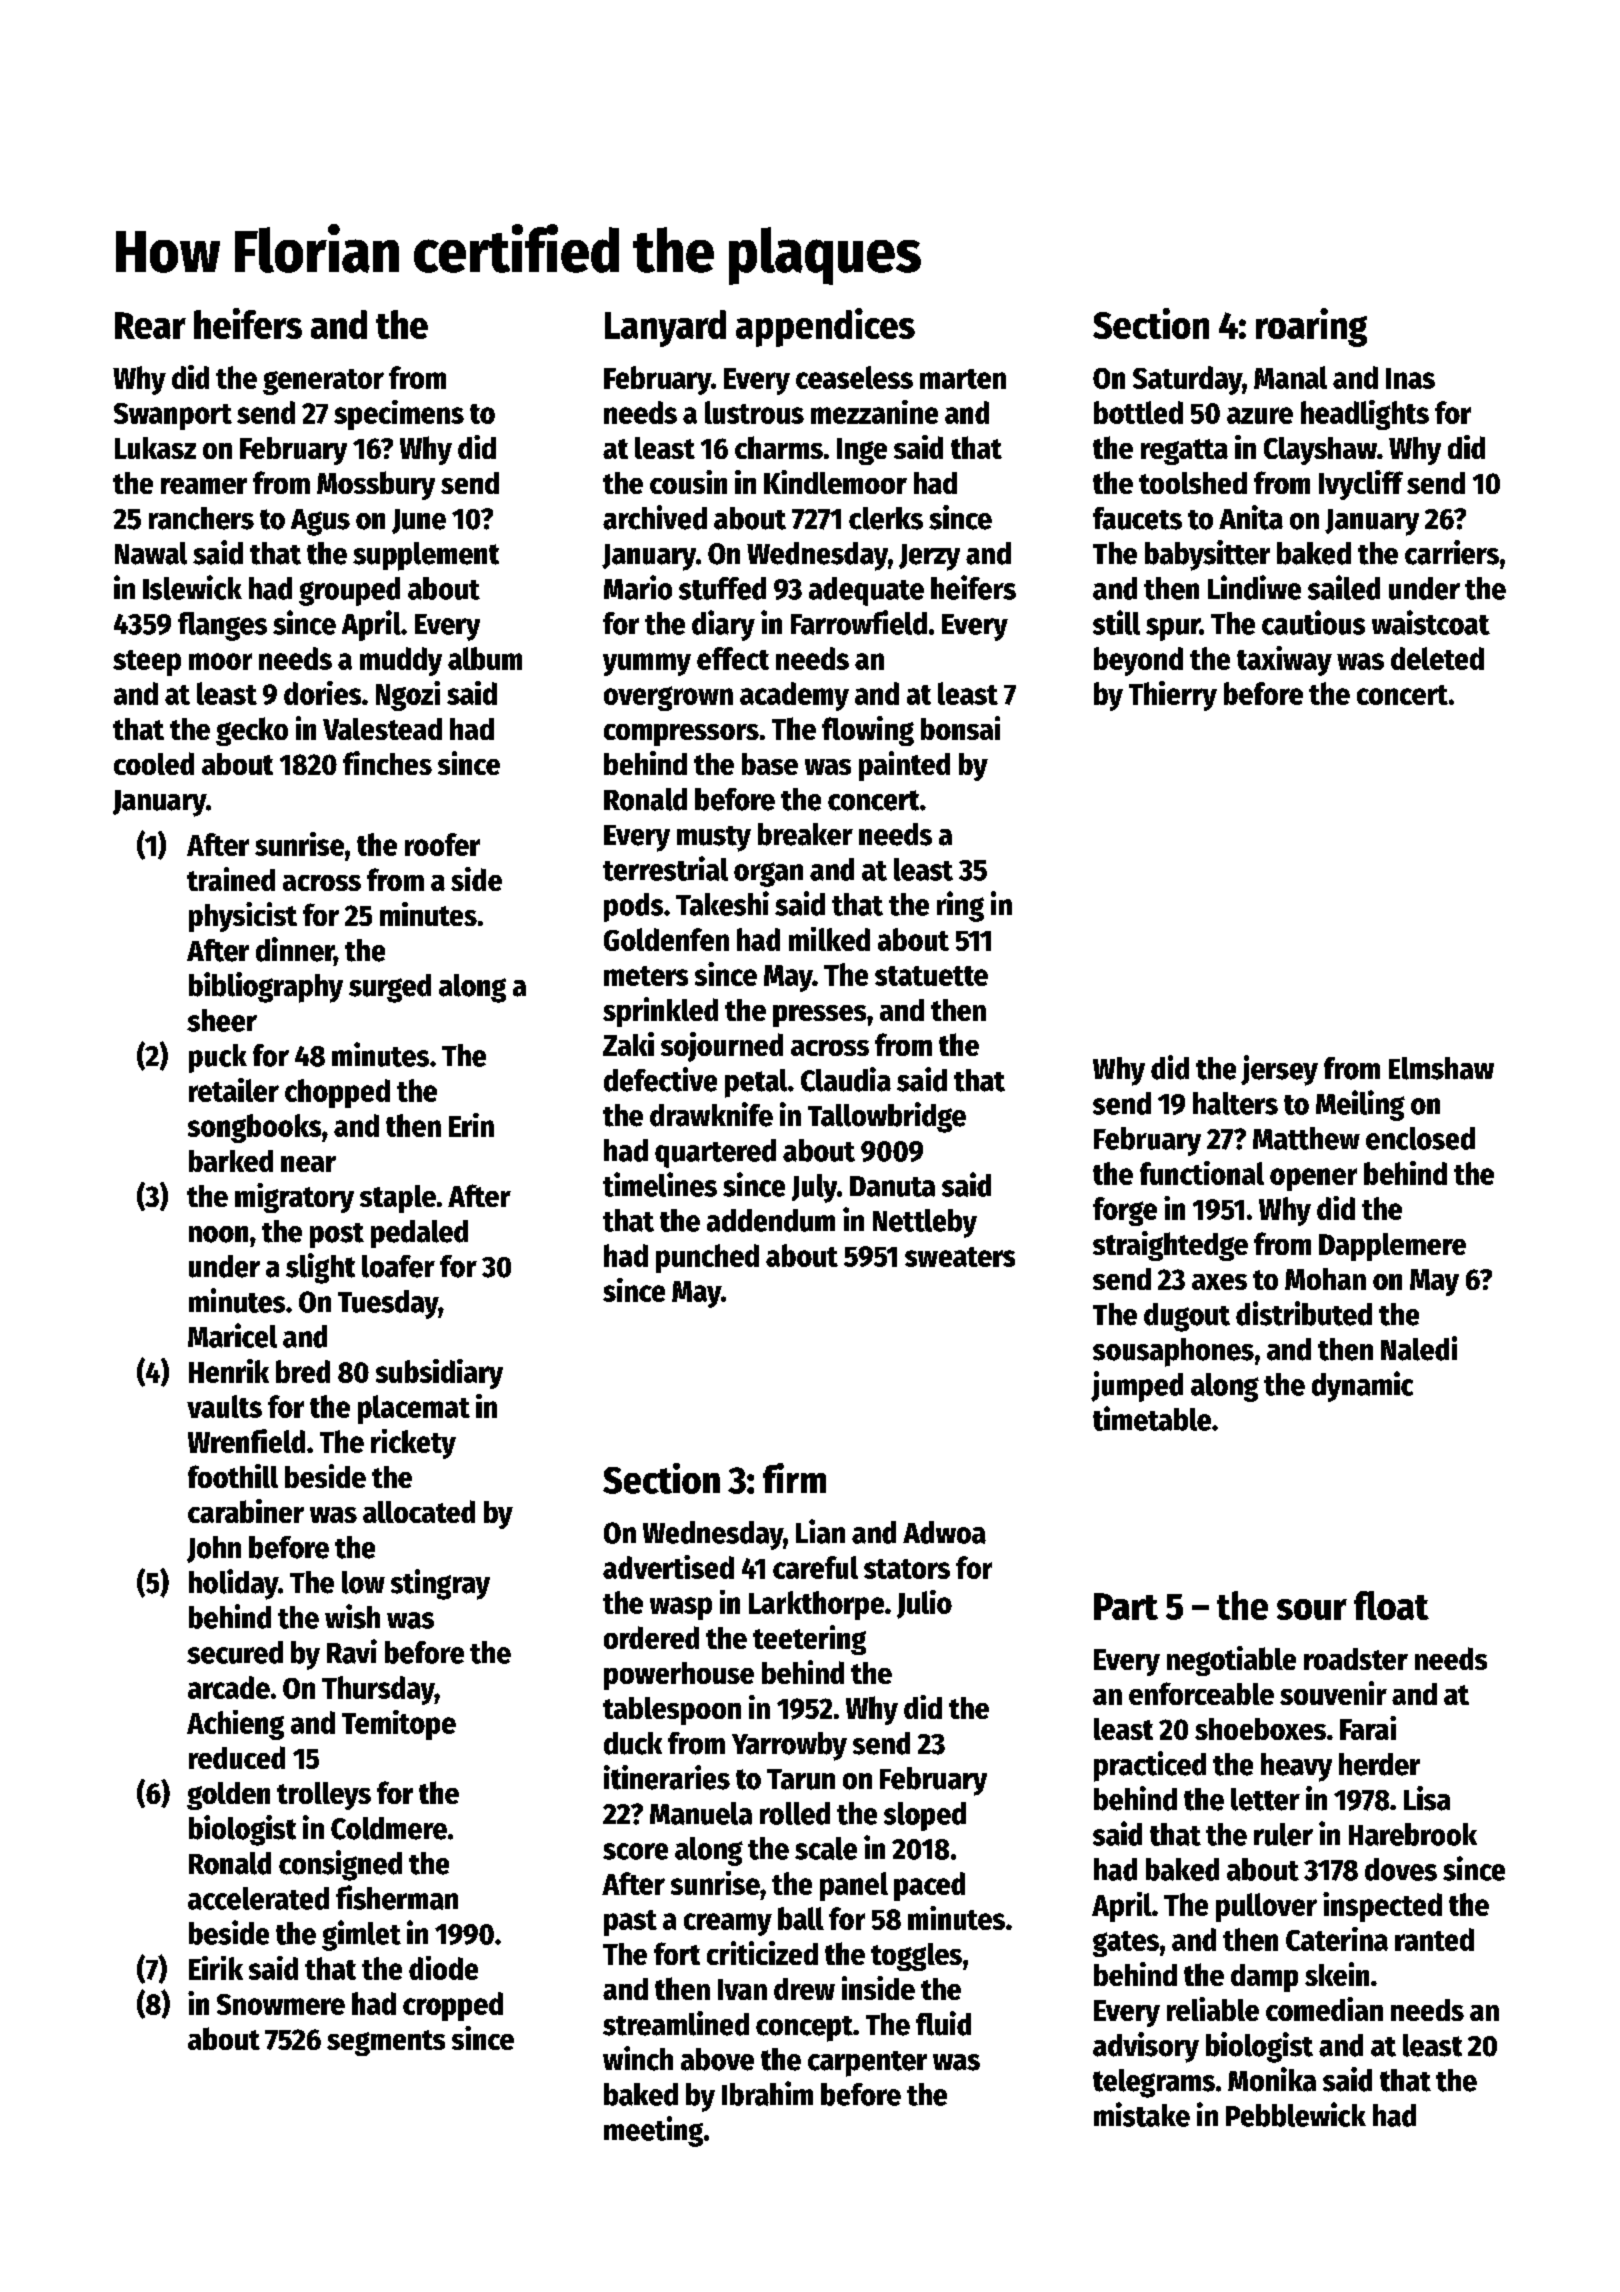 This image has height=2292, width=1620. Describe the element at coordinates (1391, 1605) in the image. I see `float` at that location.
